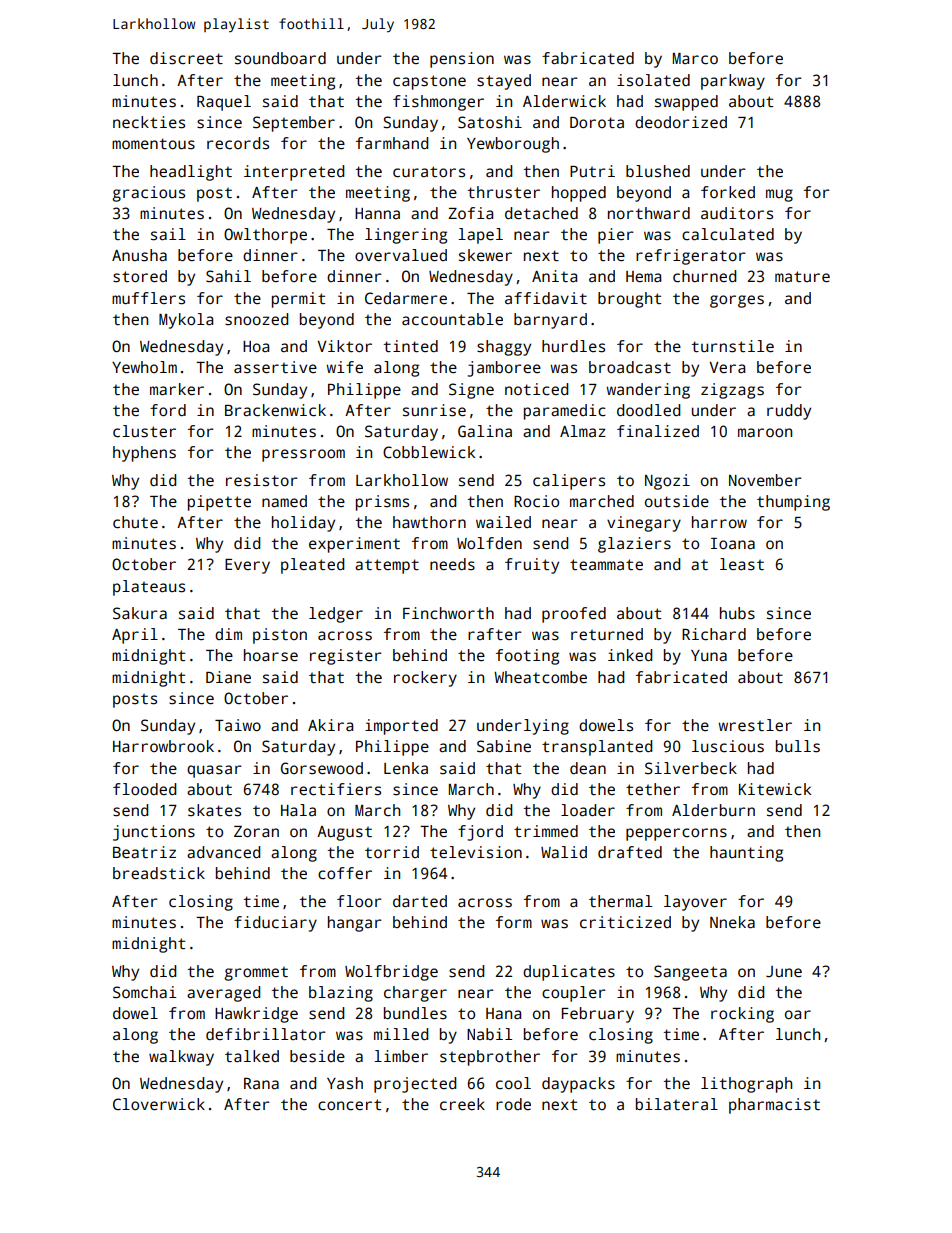 The width and height of the screenshot is (952, 1233). What do you see at coordinates (742, 1015) in the screenshot?
I see `rocking` at bounding box center [742, 1015].
